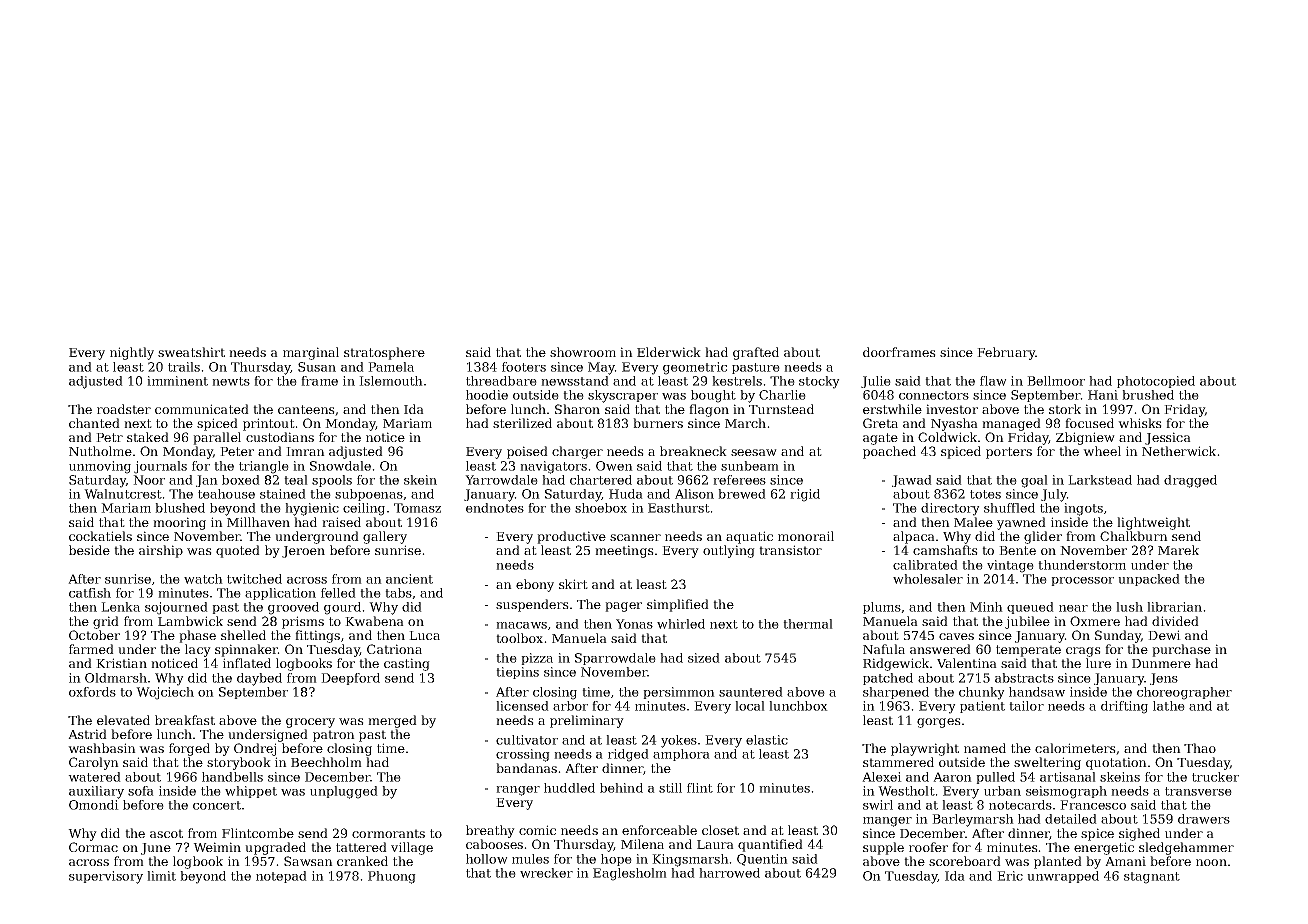 This document has height=924, width=1308. Describe the element at coordinates (412, 848) in the document. I see `village` at that location.
